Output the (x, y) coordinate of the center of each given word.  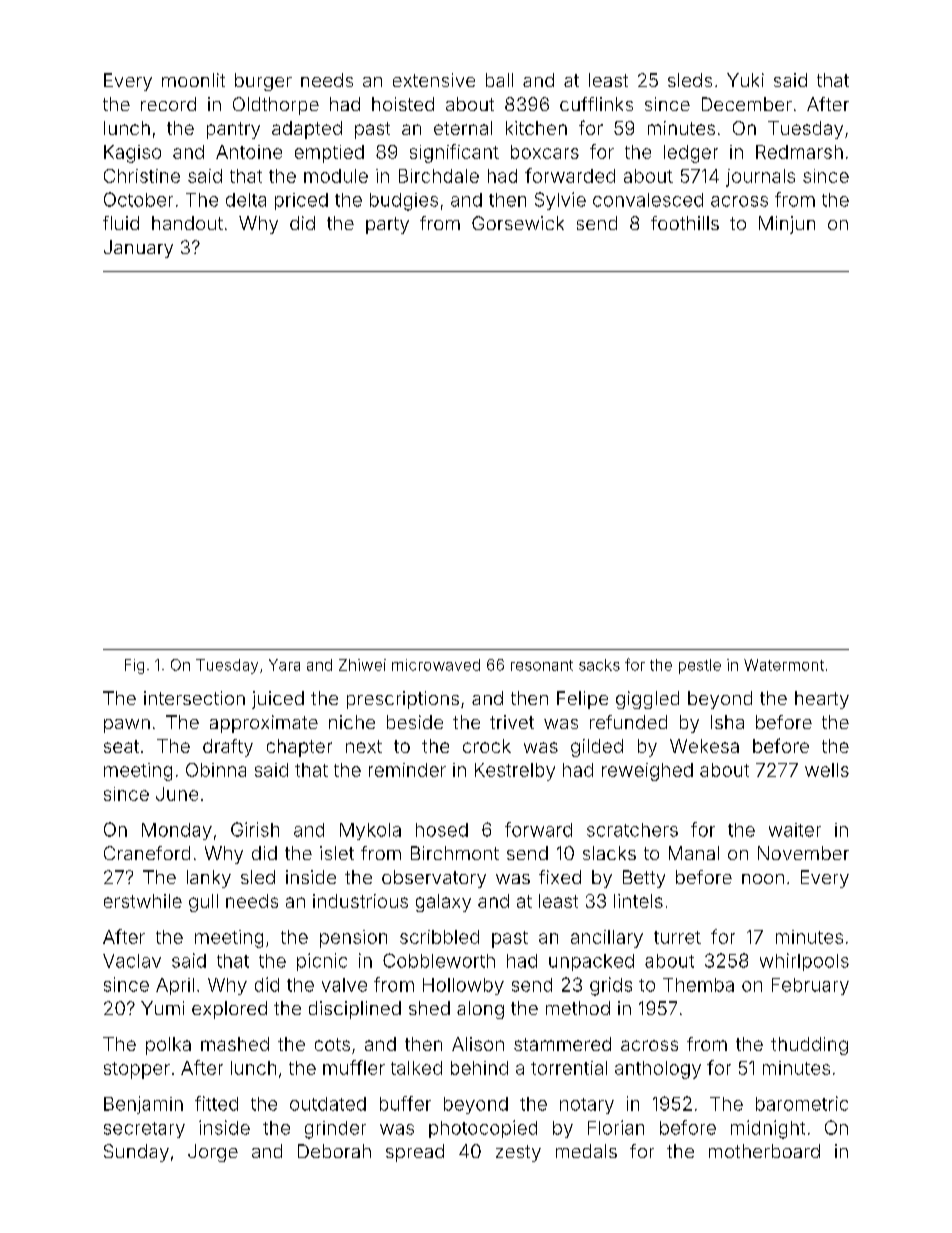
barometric (802, 1103)
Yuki (745, 80)
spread (415, 1153)
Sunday (136, 1153)
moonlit (193, 80)
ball (499, 80)
